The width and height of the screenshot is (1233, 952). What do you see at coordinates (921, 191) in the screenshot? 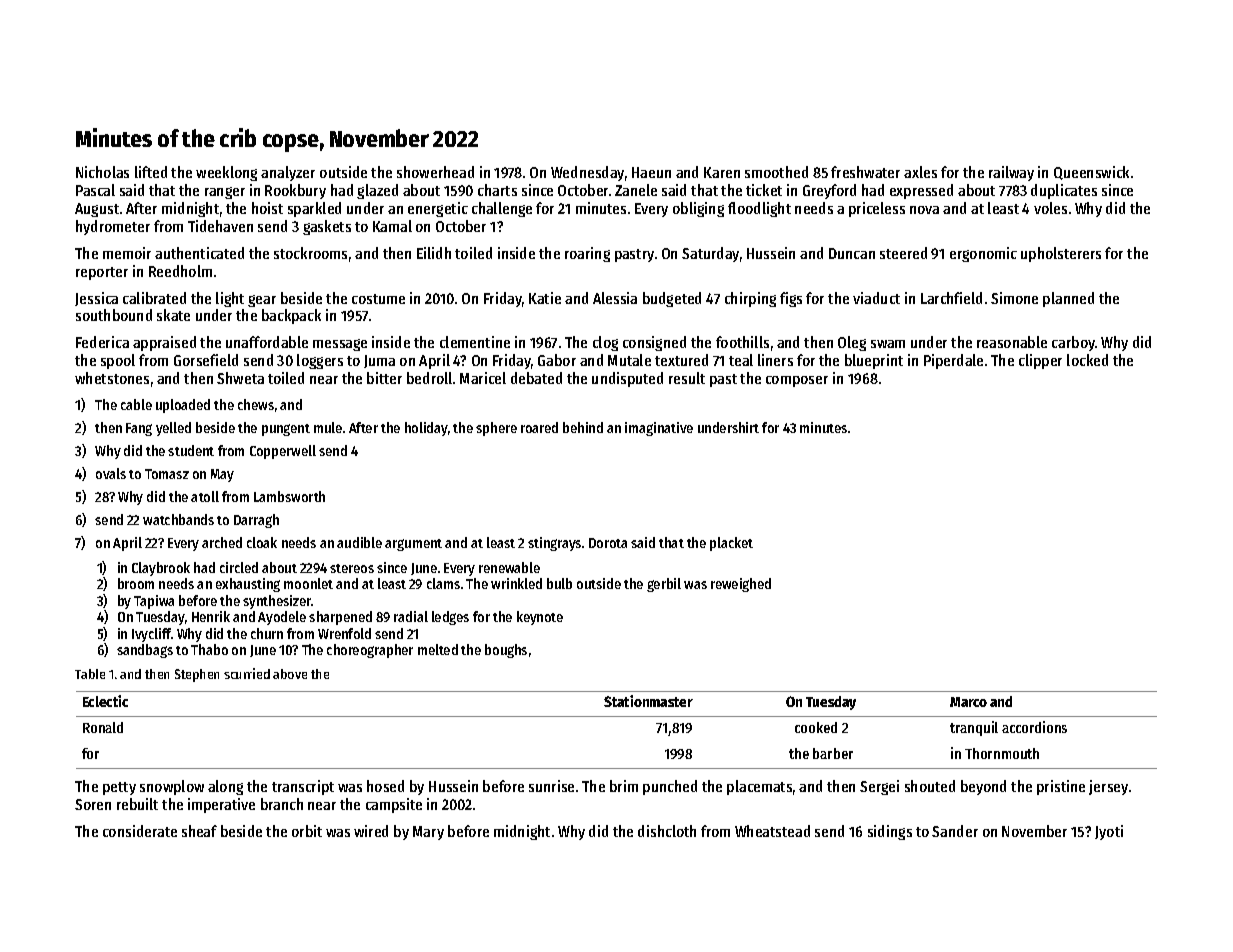
I see `expressed` at bounding box center [921, 191].
